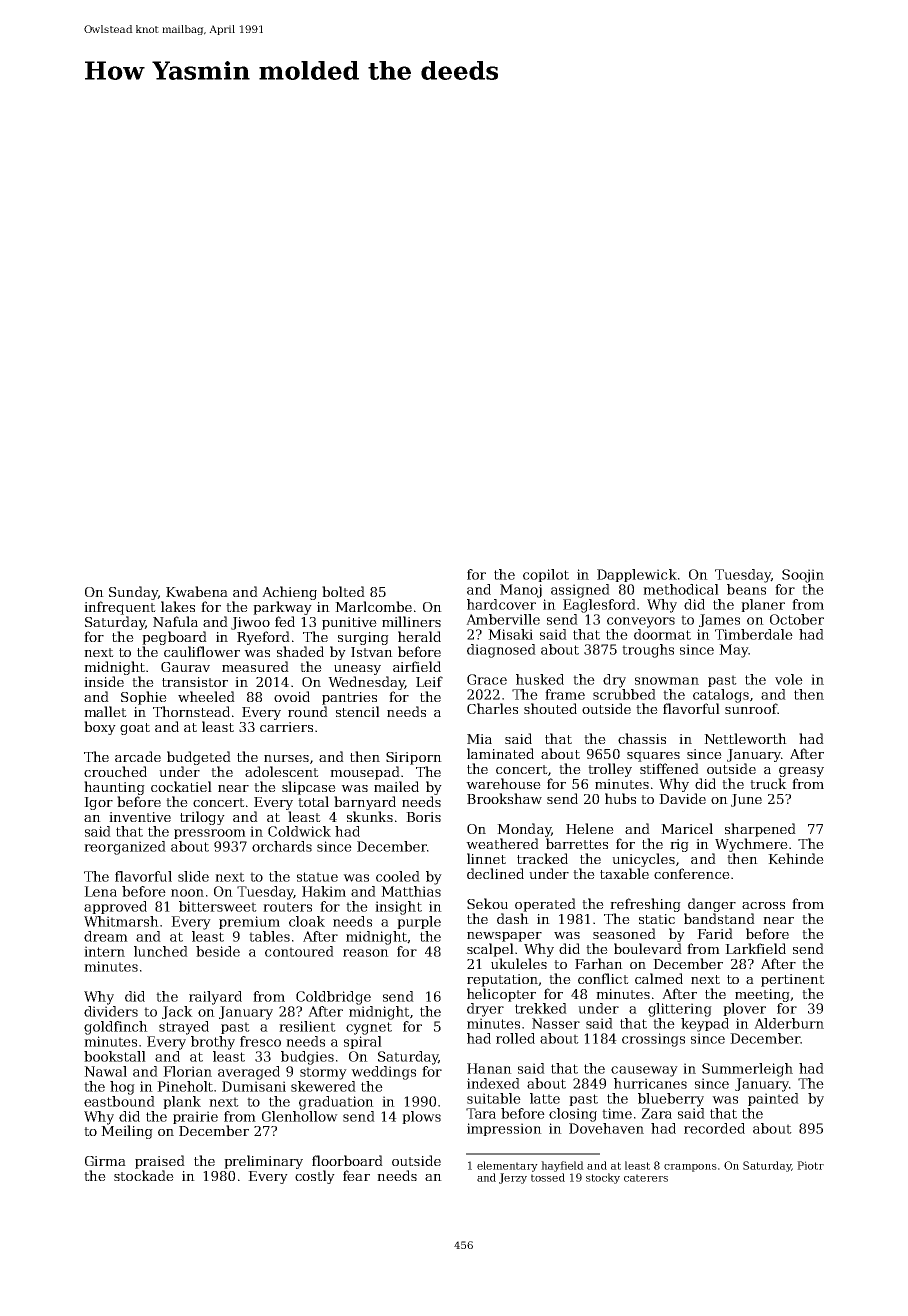  What do you see at coordinates (175, 621) in the page?
I see `Nafula` at bounding box center [175, 621].
